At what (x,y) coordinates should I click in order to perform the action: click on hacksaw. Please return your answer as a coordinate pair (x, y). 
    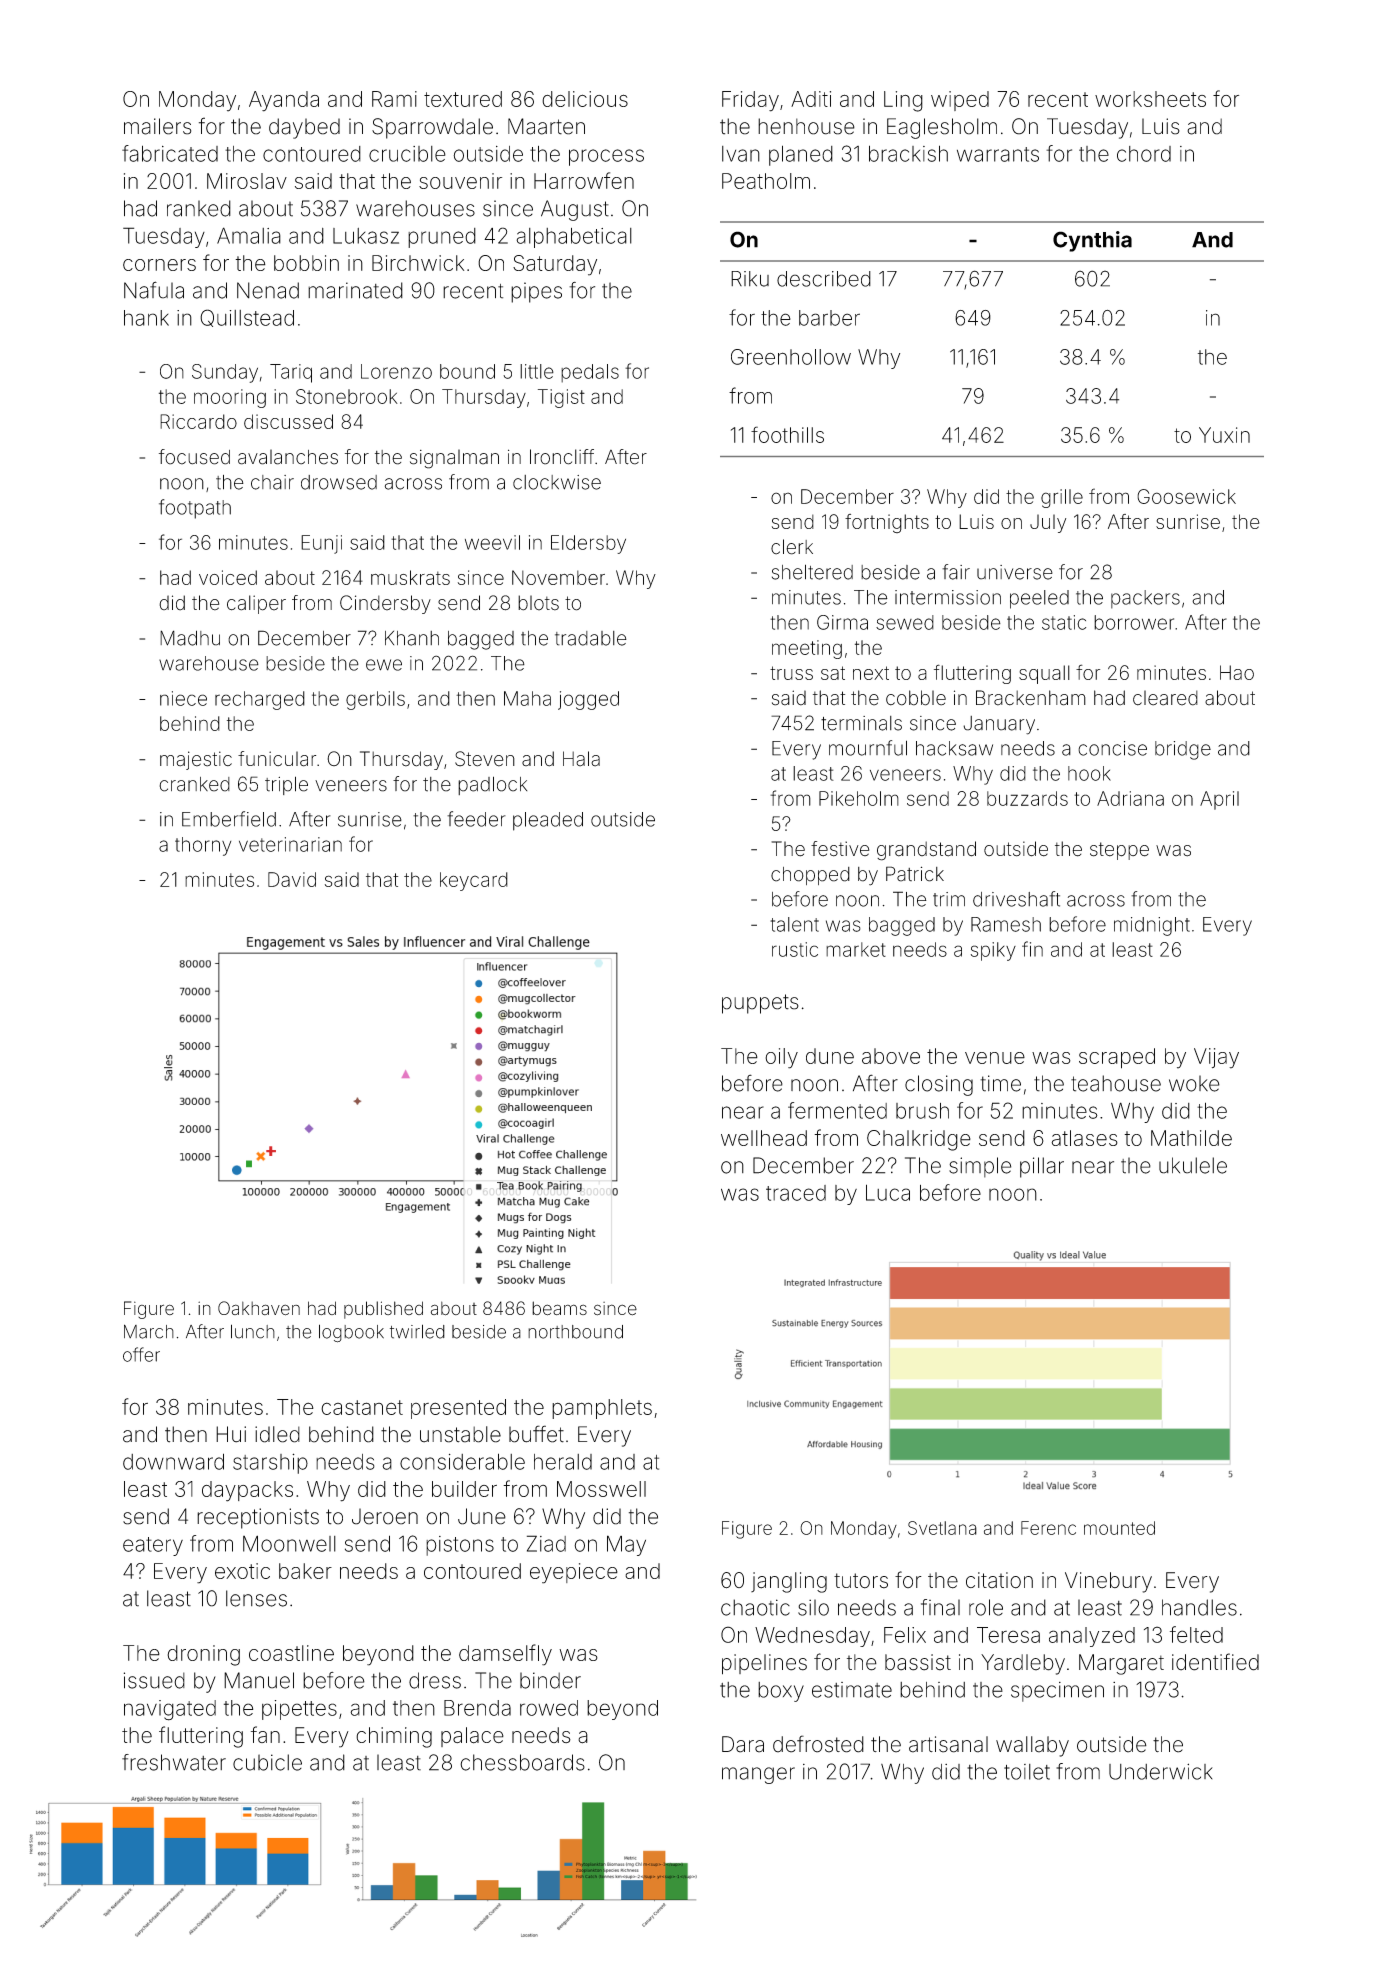
    Looking at the image, I should click on (954, 748).
